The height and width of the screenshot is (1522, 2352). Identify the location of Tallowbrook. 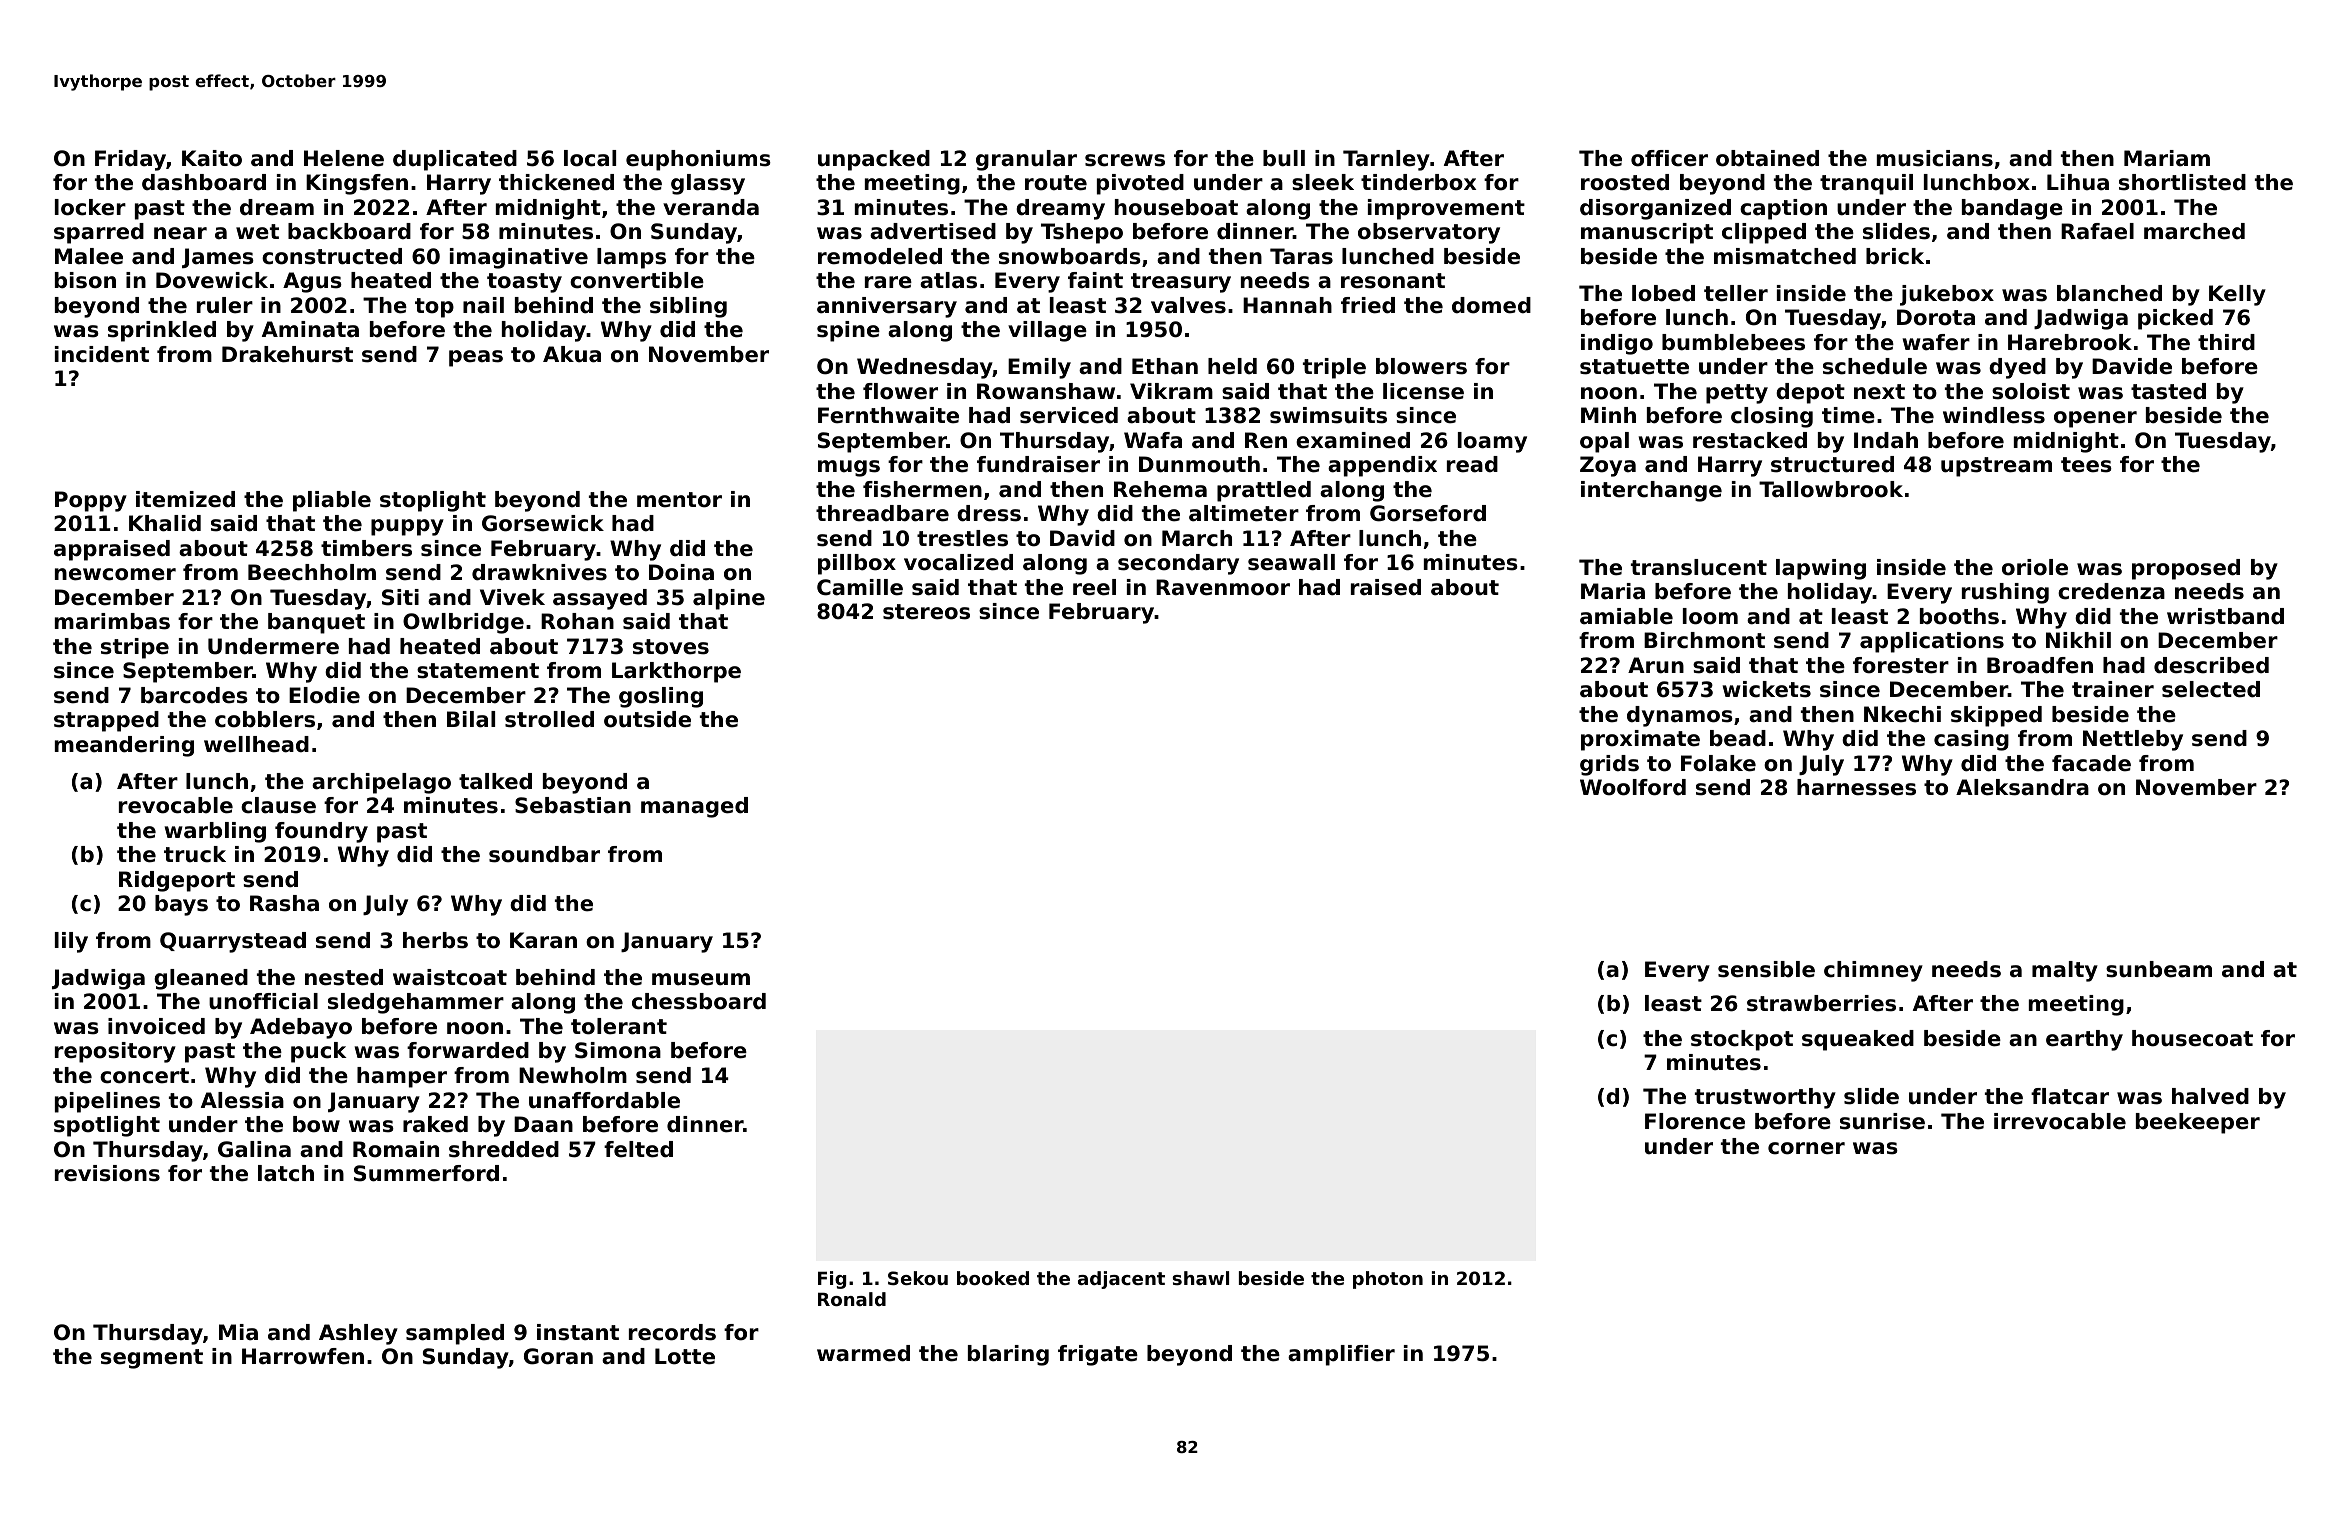
(1831, 489).
